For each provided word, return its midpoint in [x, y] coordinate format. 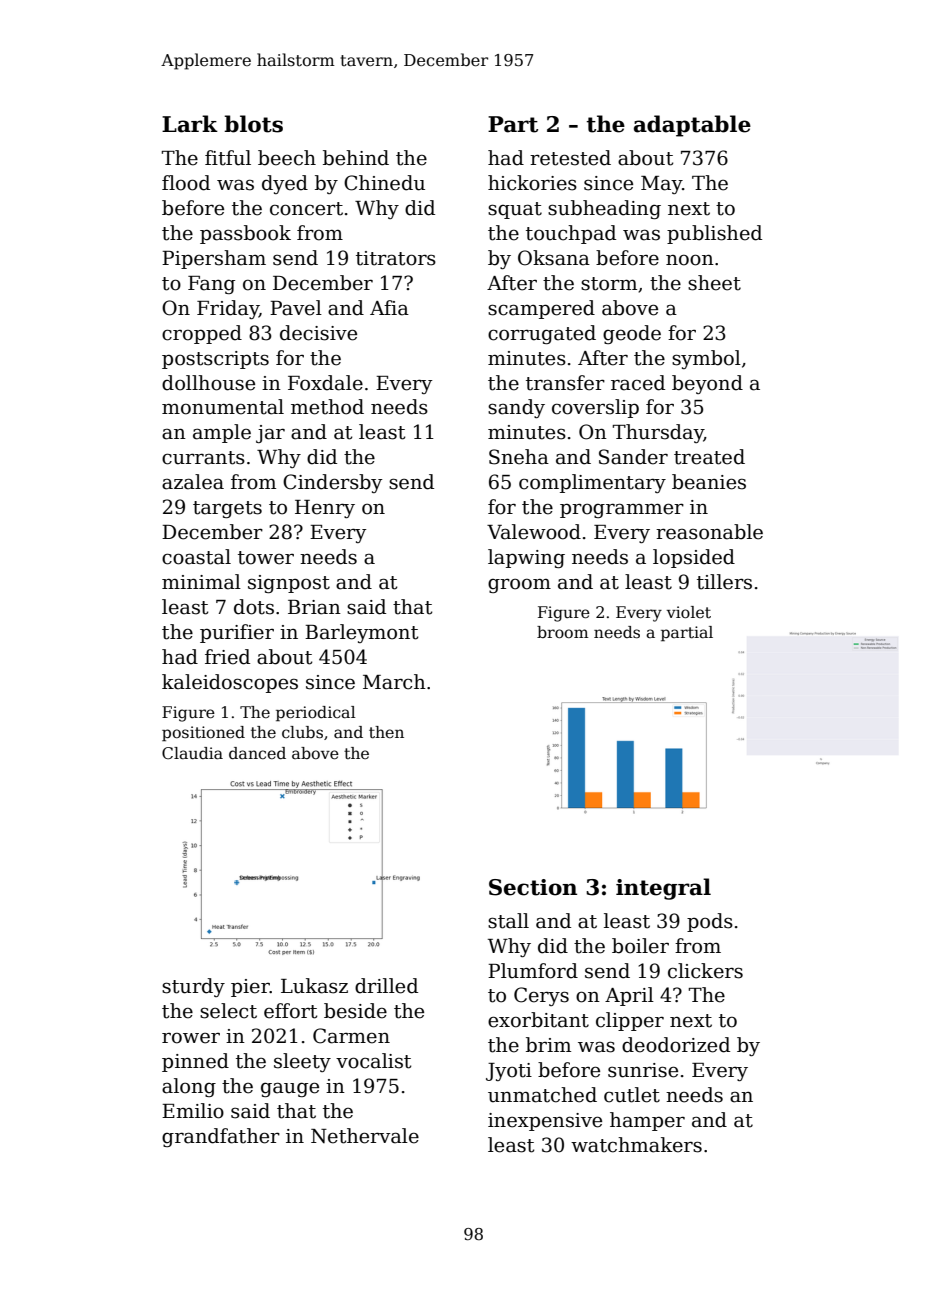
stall [508, 921]
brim [548, 1045]
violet [688, 612]
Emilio [193, 1111]
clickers [705, 971]
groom [519, 585]
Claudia [192, 753]
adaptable [692, 126]
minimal [201, 582]
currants [203, 458]
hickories [532, 183]
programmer [622, 510]
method [327, 407]
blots [253, 124]
